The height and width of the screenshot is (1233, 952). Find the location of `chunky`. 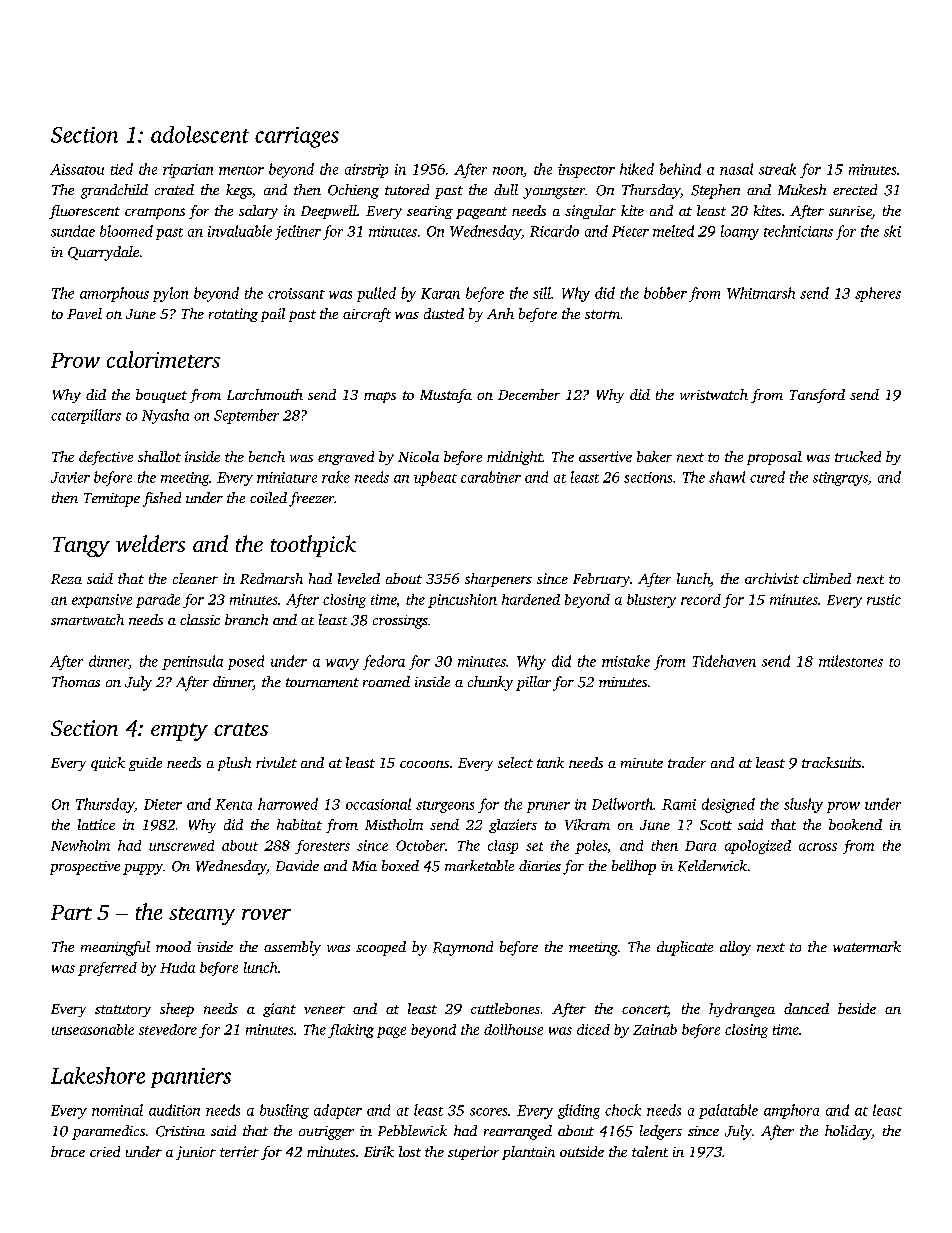

chunky is located at coordinates (490, 683).
